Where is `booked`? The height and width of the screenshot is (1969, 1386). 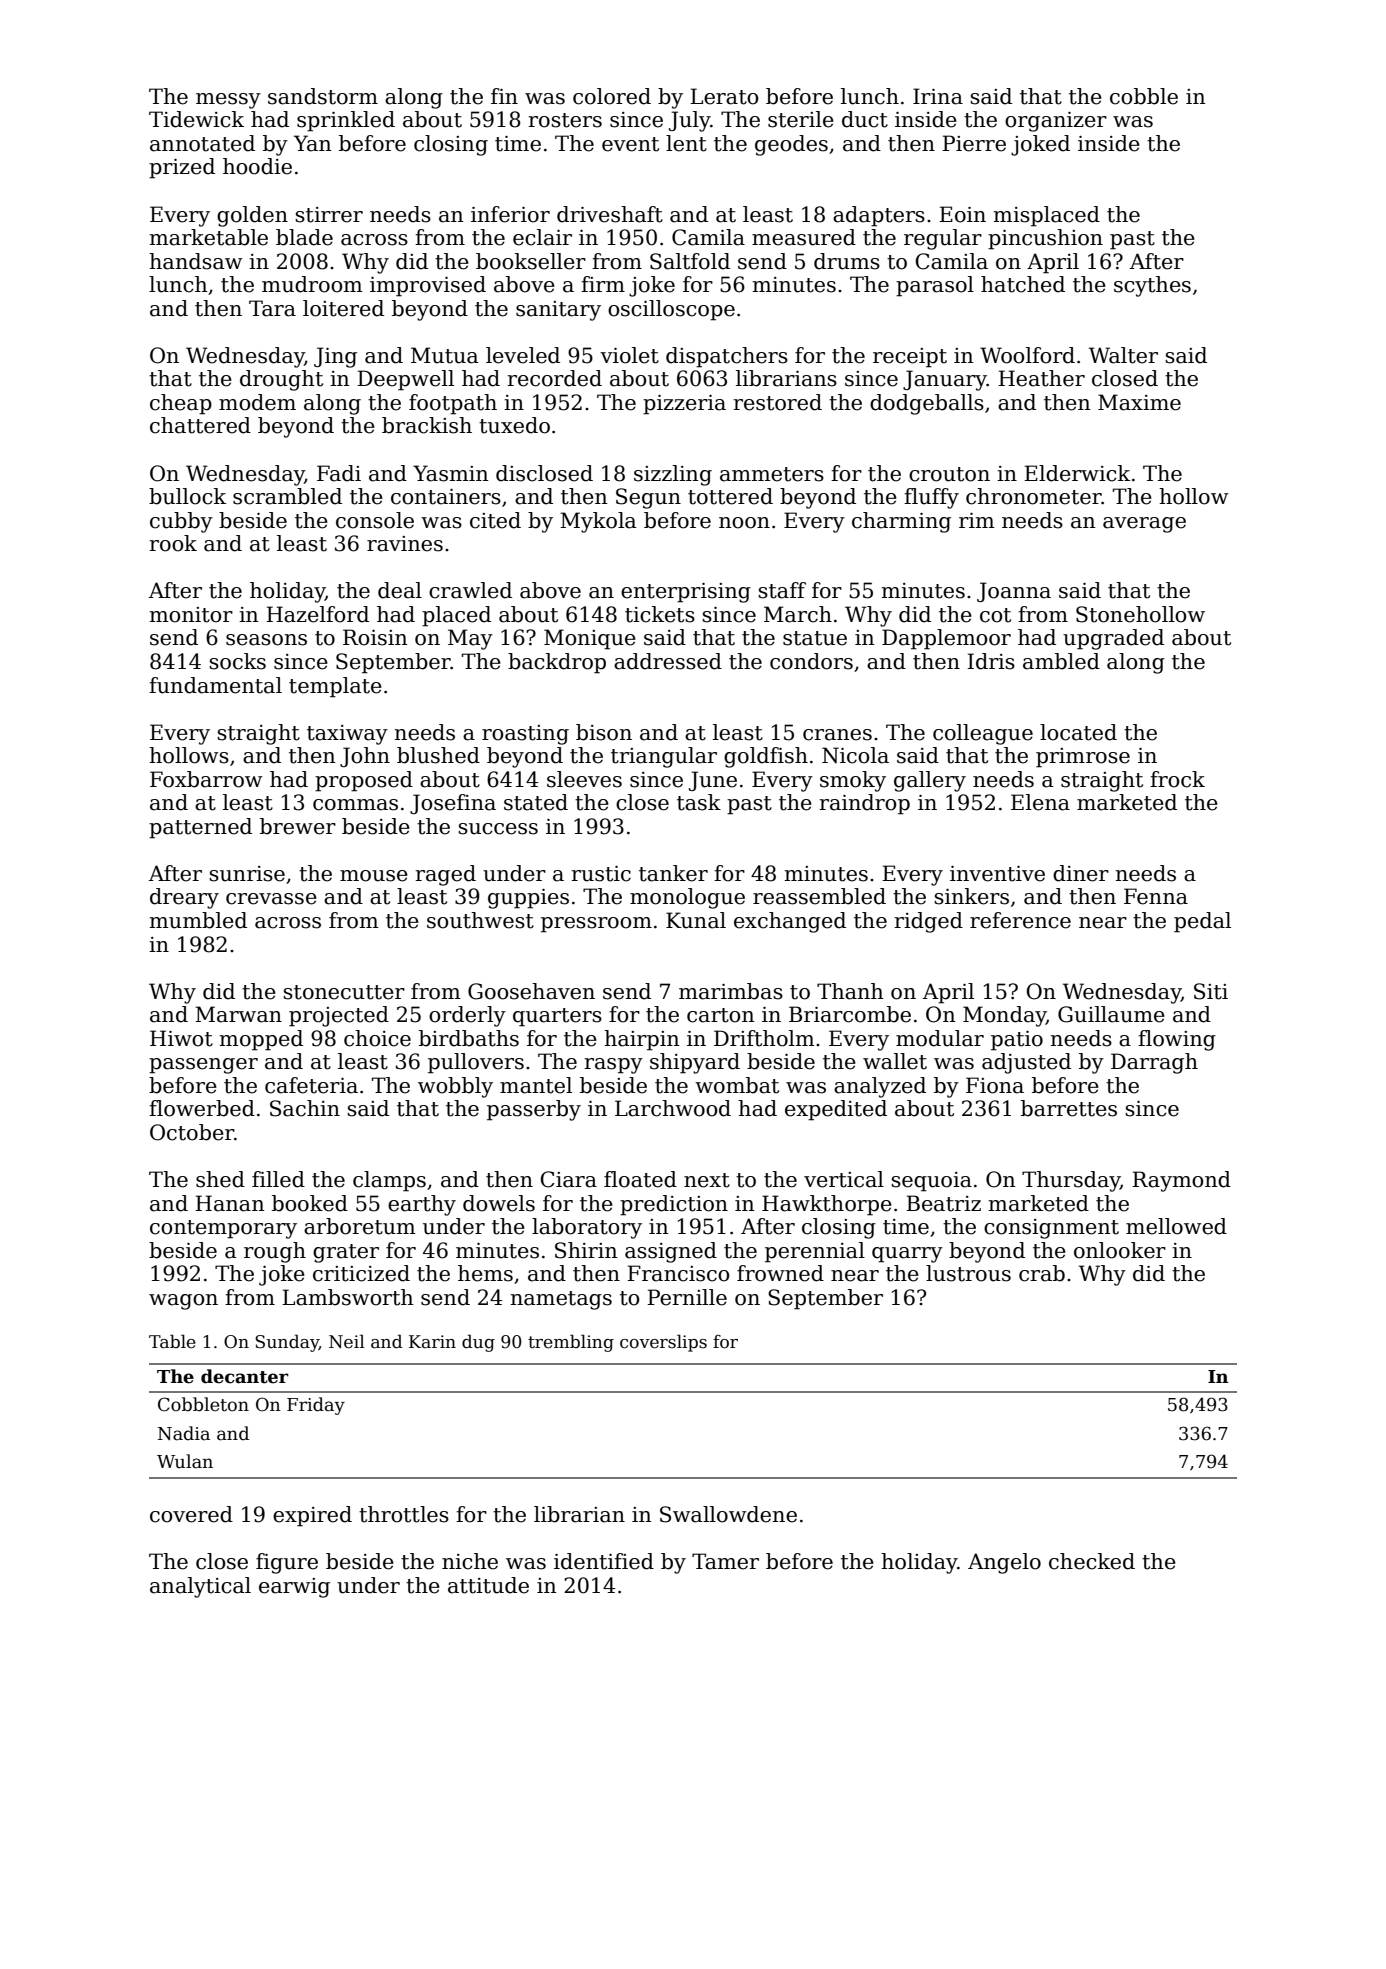 booked is located at coordinates (310, 1203).
